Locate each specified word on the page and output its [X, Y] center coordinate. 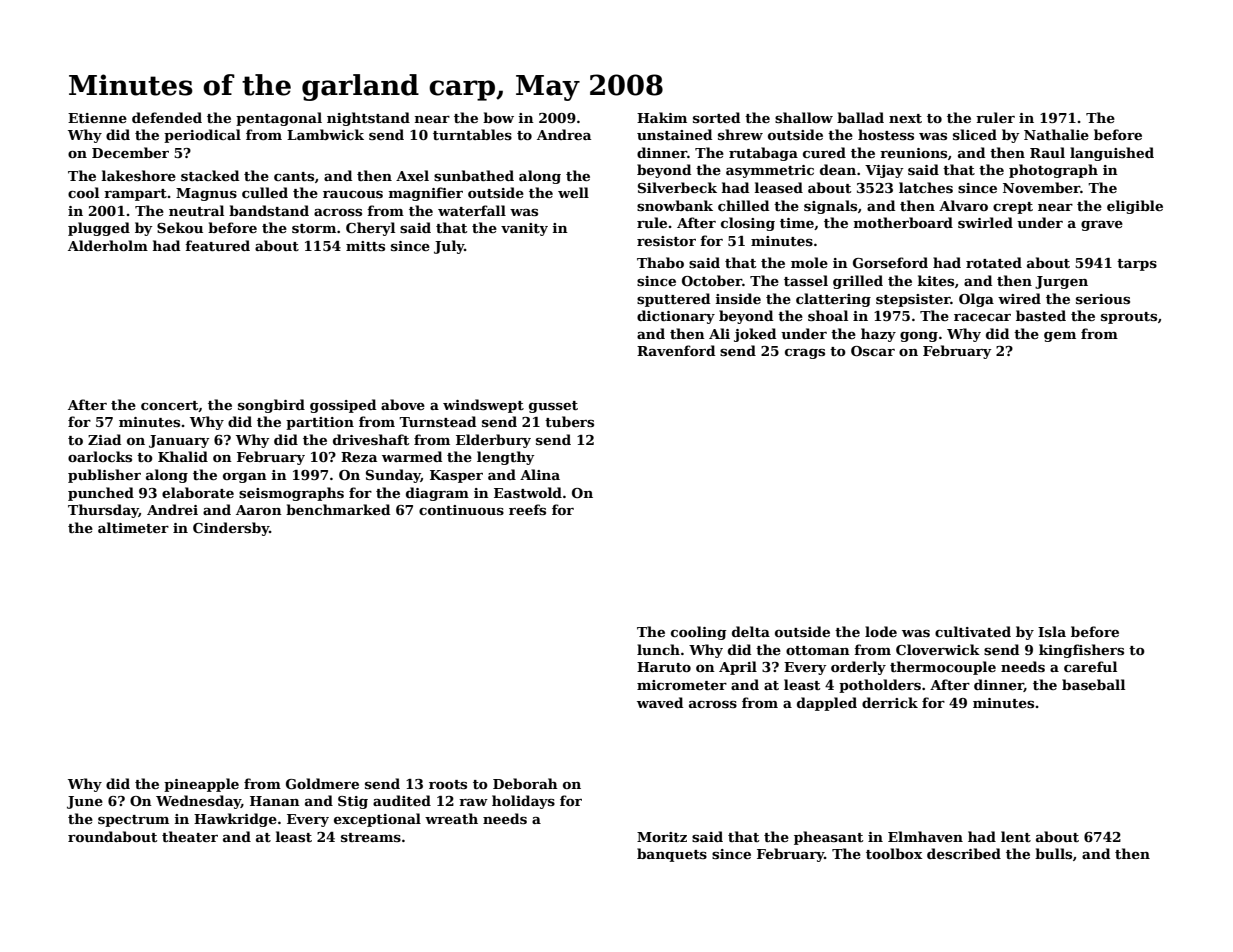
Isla [1052, 631]
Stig [353, 802]
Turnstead [437, 421]
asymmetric [770, 171]
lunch [658, 649]
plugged [99, 229]
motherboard [903, 222]
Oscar [873, 351]
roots [448, 784]
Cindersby [231, 529]
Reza [359, 457]
